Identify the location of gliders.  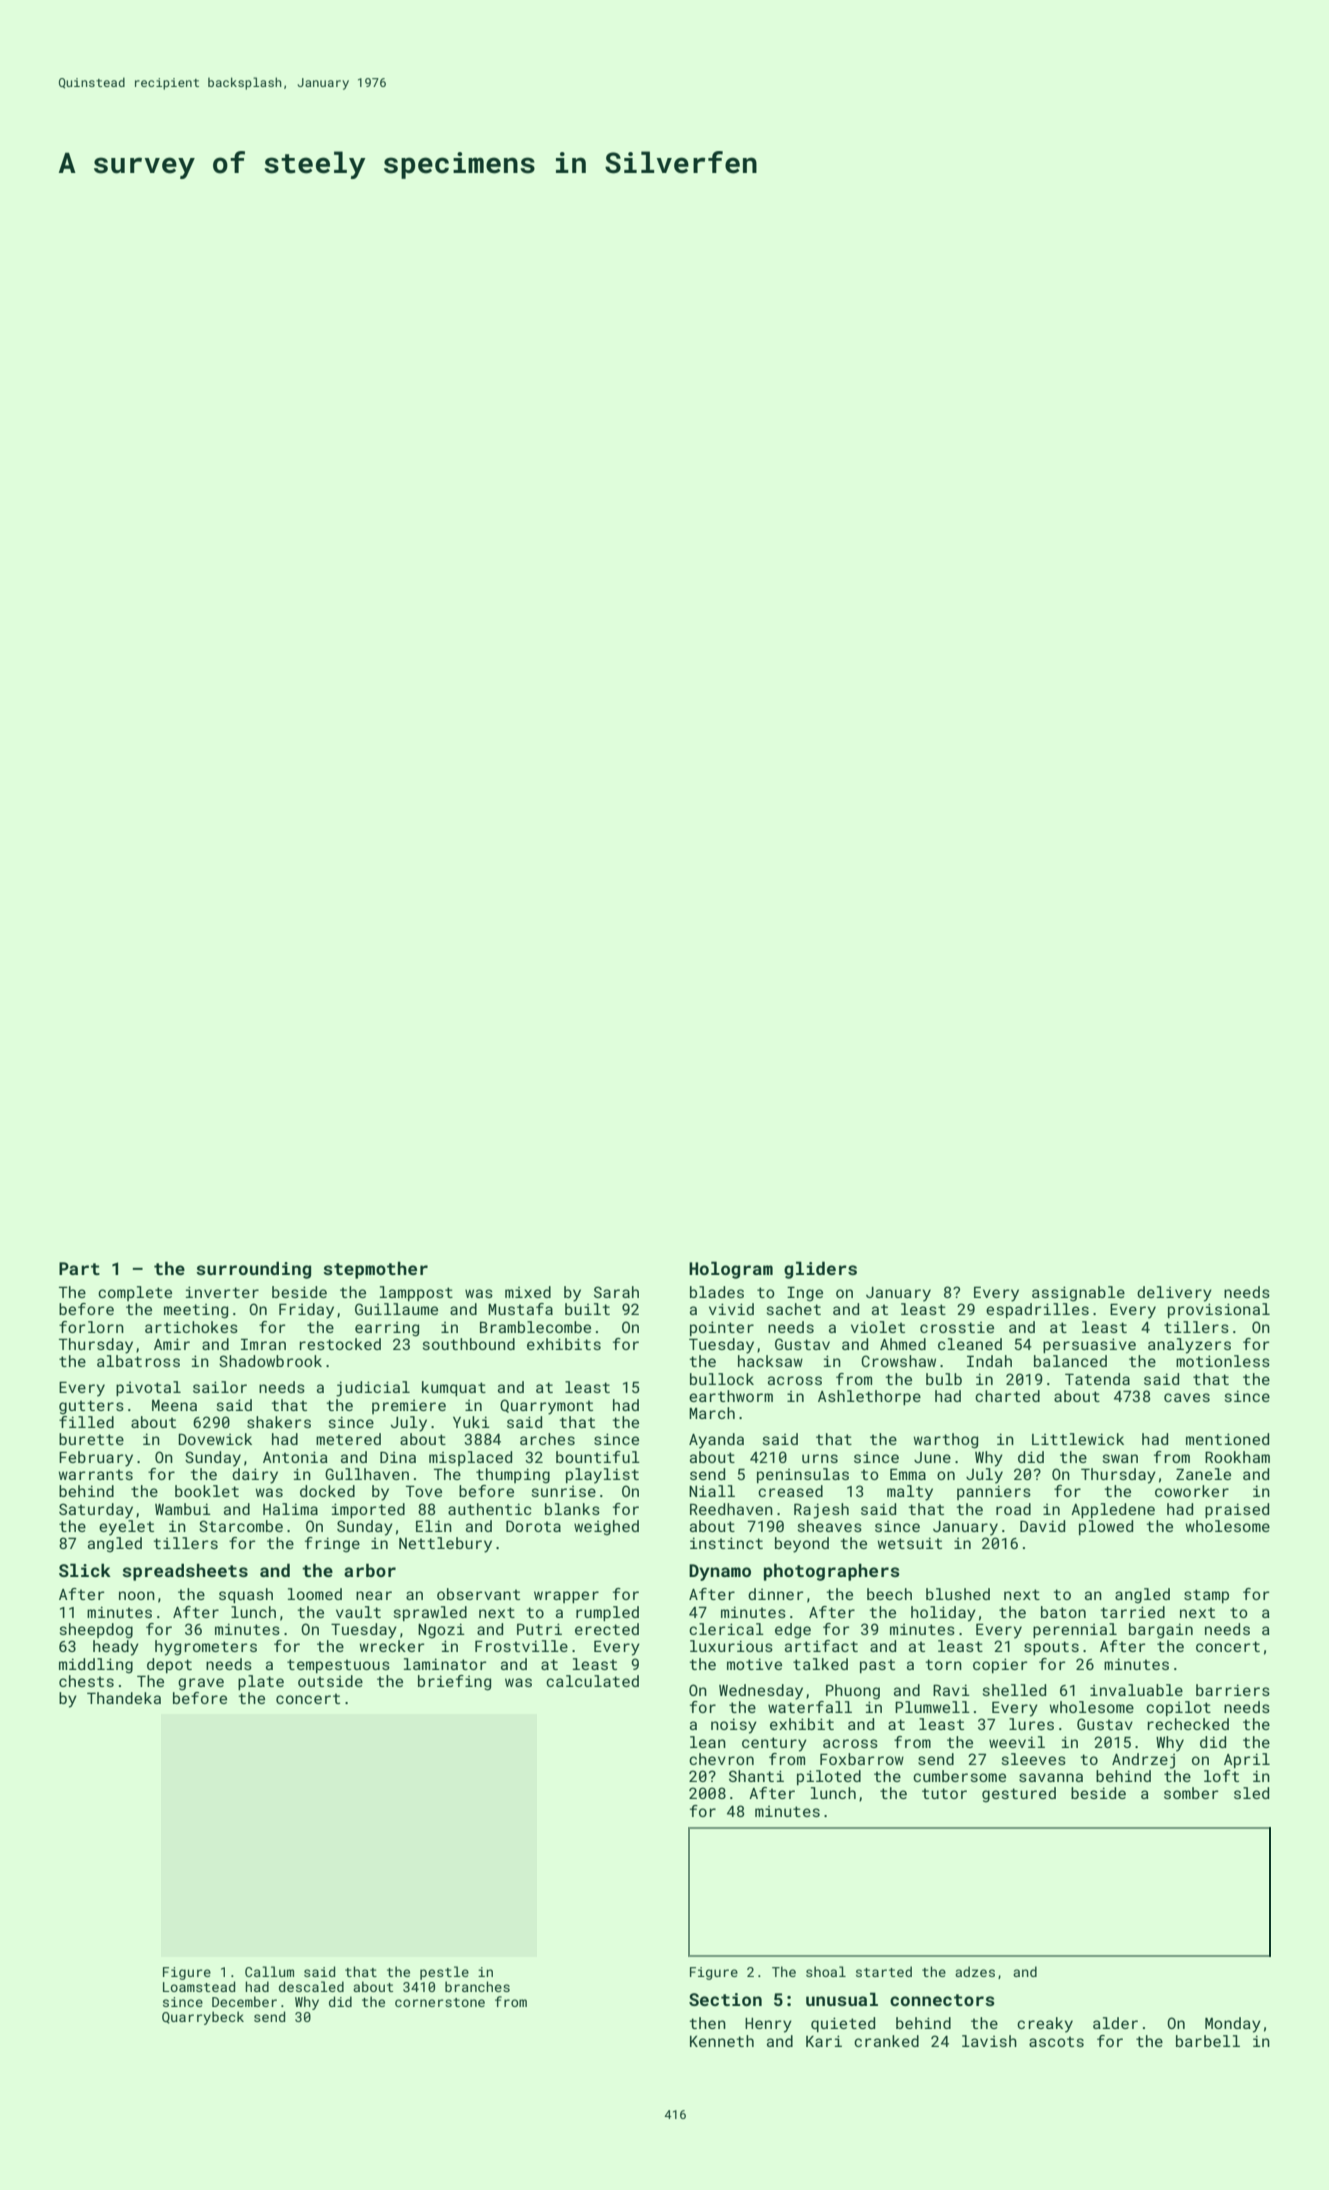
(820, 1270).
